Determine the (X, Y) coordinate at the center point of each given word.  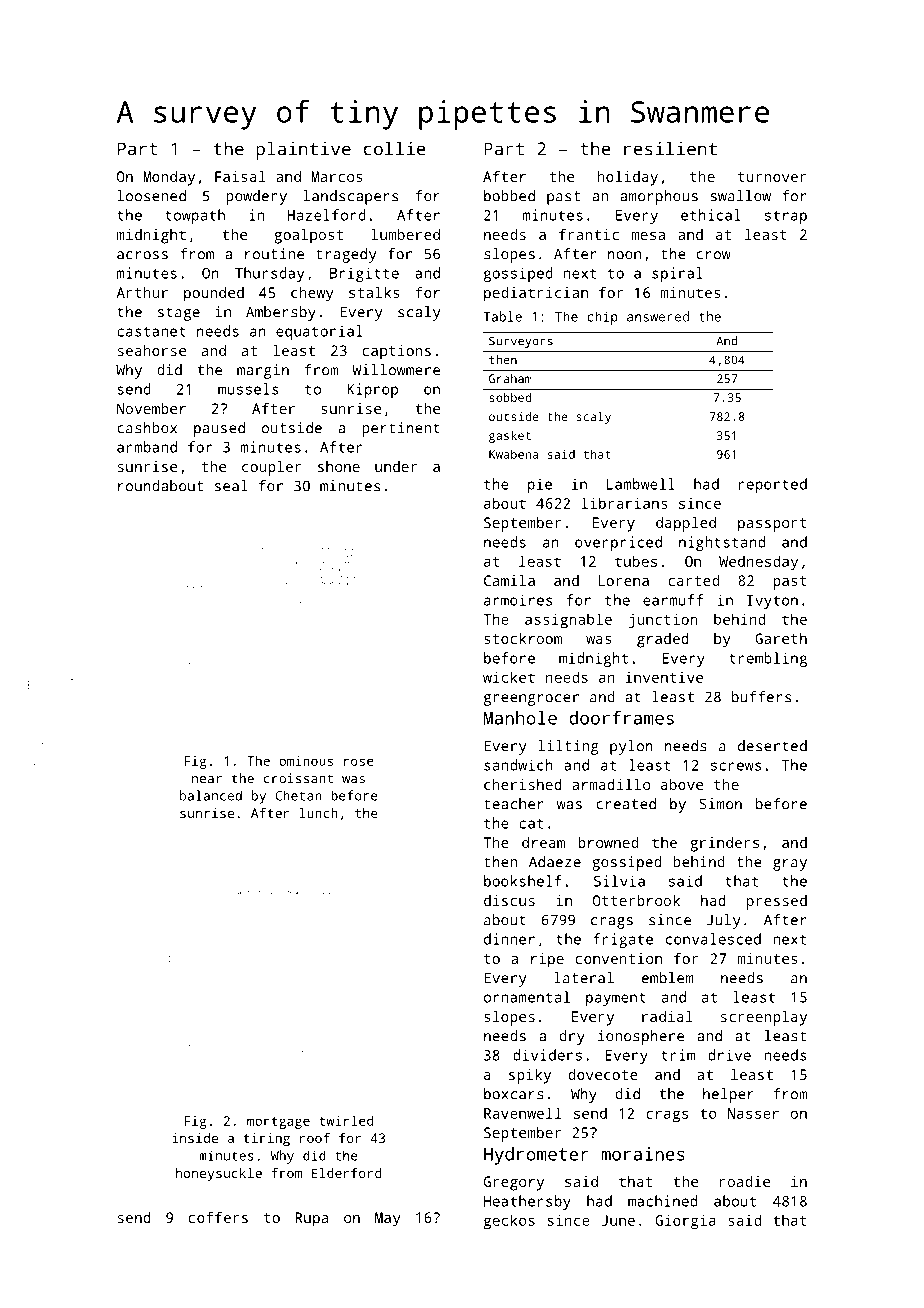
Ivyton (772, 602)
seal (231, 486)
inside (195, 1138)
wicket (509, 677)
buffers (761, 697)
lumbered (405, 234)
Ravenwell (523, 1113)
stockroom (523, 638)
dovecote (603, 1074)
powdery (257, 197)
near (207, 780)
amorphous (659, 197)
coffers (218, 1217)
